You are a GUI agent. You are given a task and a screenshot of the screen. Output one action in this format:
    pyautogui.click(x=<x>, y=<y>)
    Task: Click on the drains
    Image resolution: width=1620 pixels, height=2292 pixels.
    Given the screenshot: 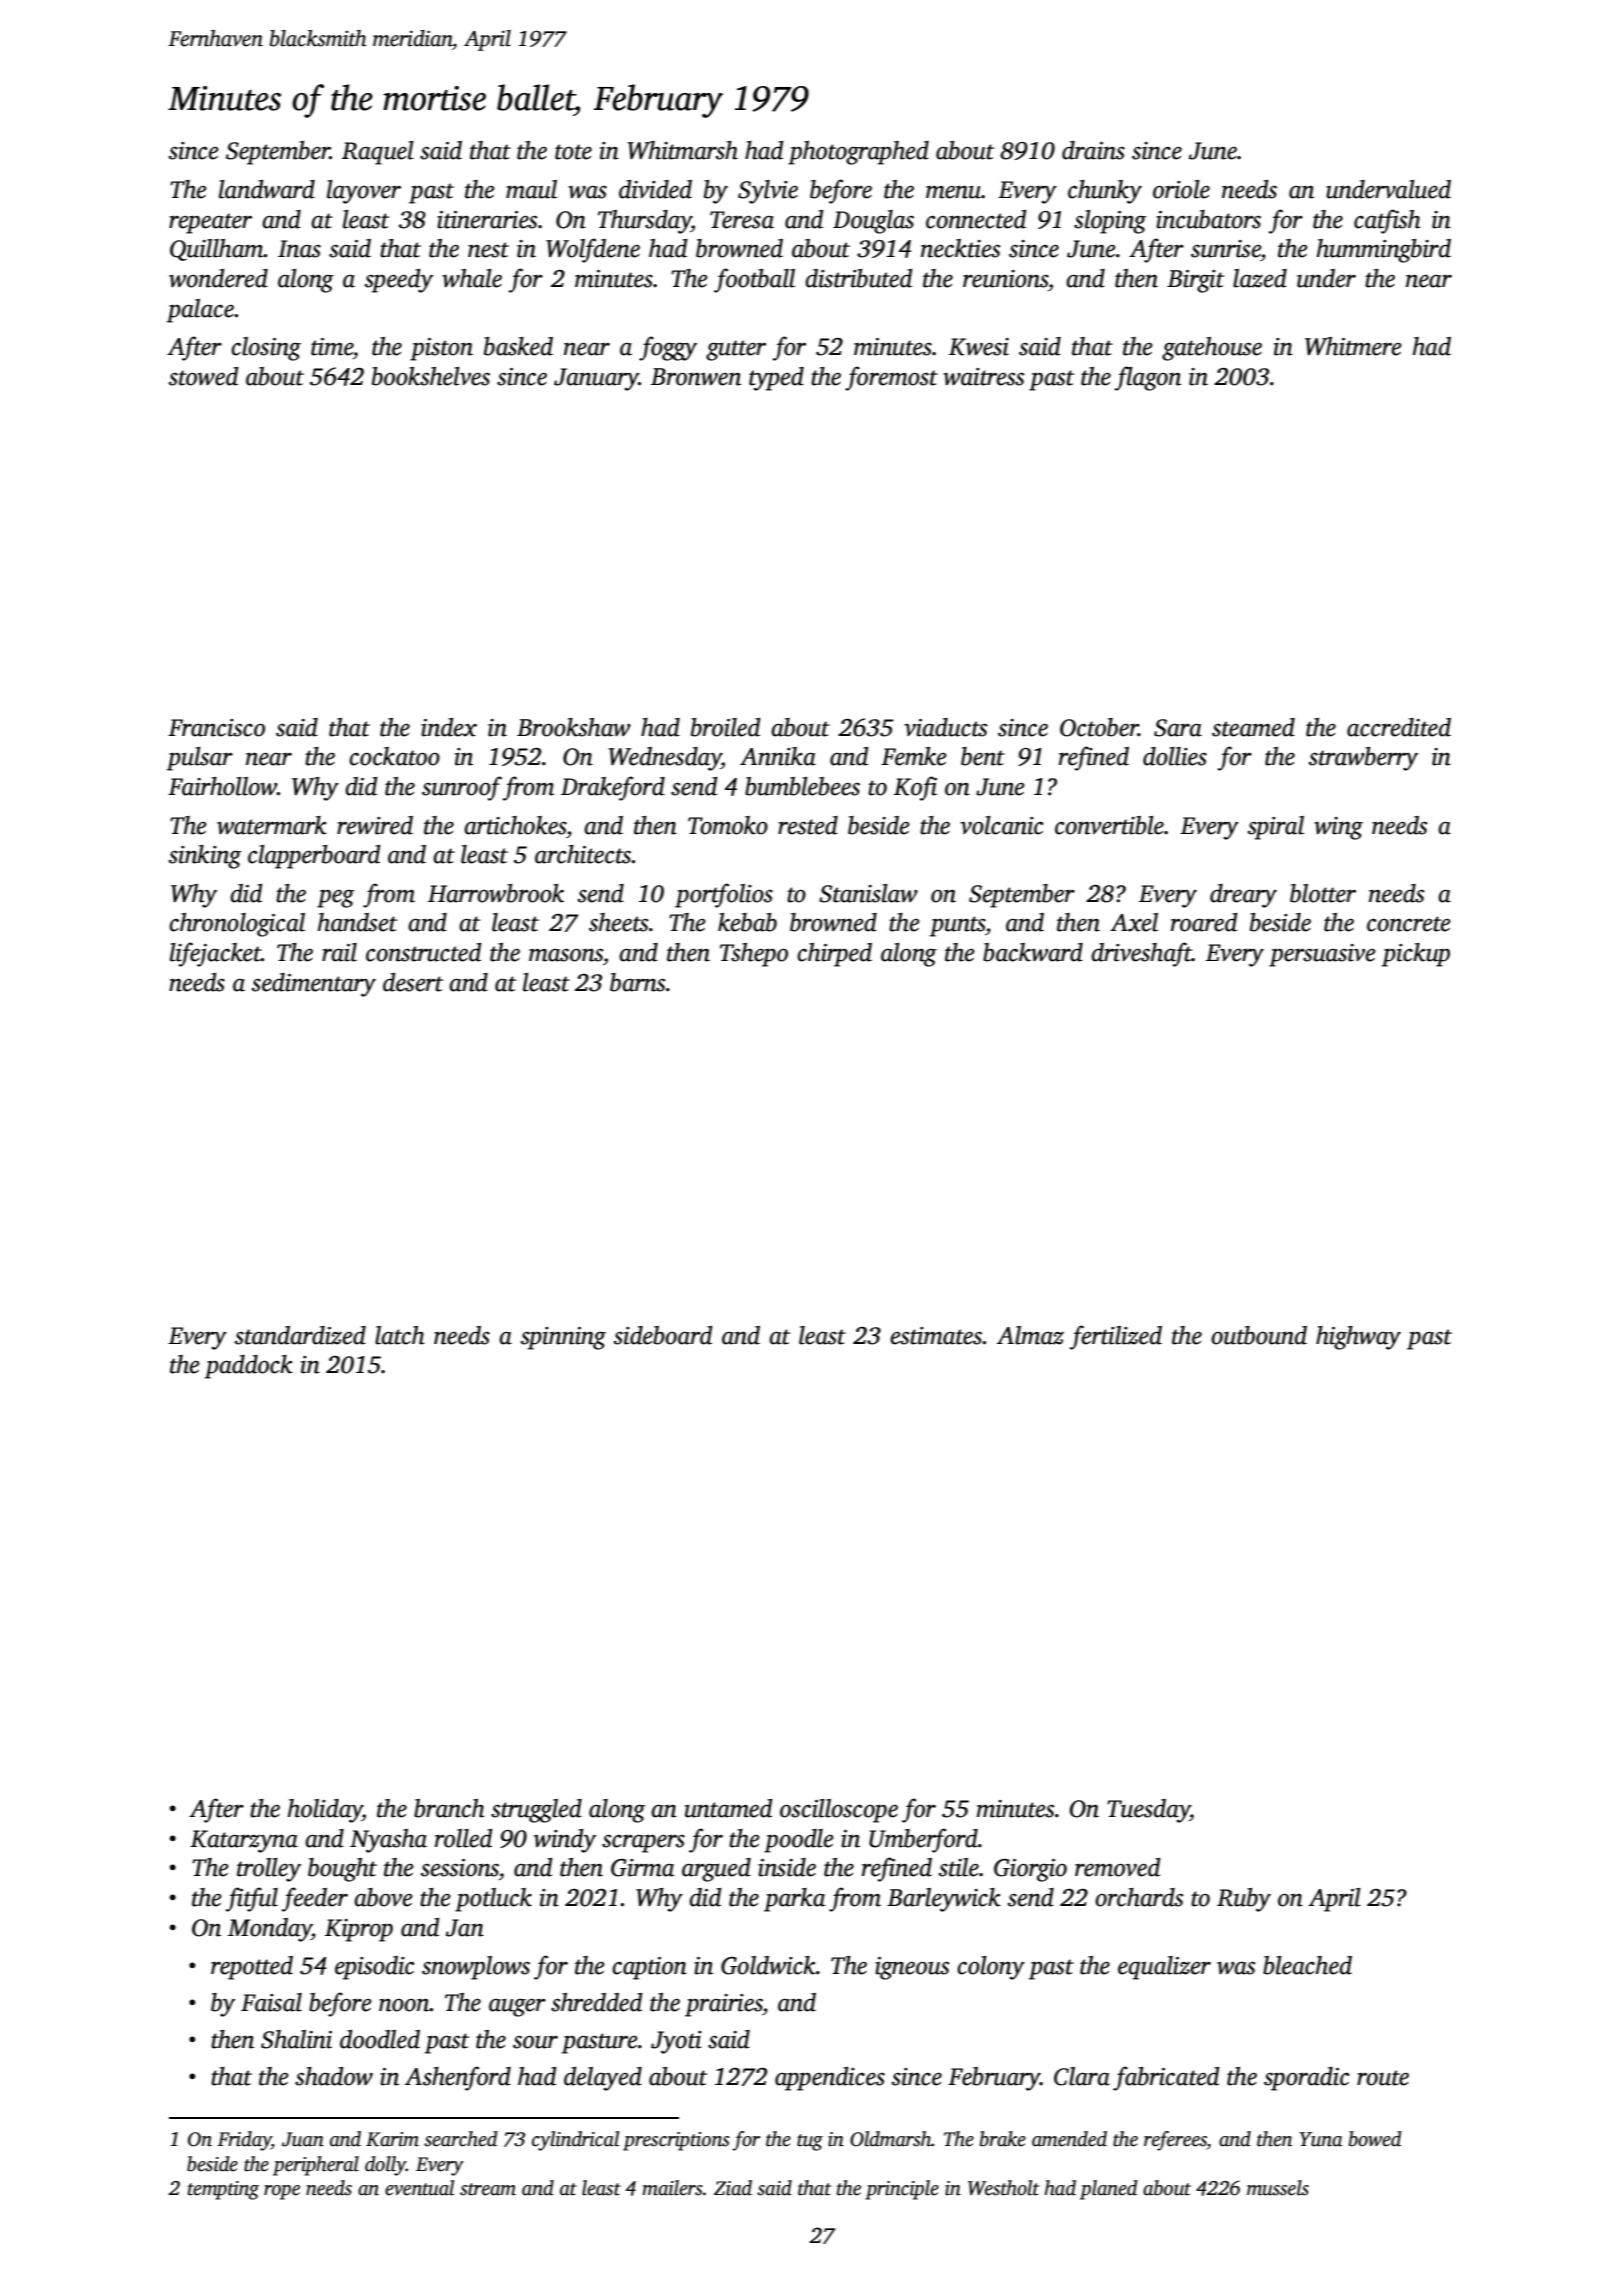 What is the action you would take?
    pyautogui.click(x=1093, y=150)
